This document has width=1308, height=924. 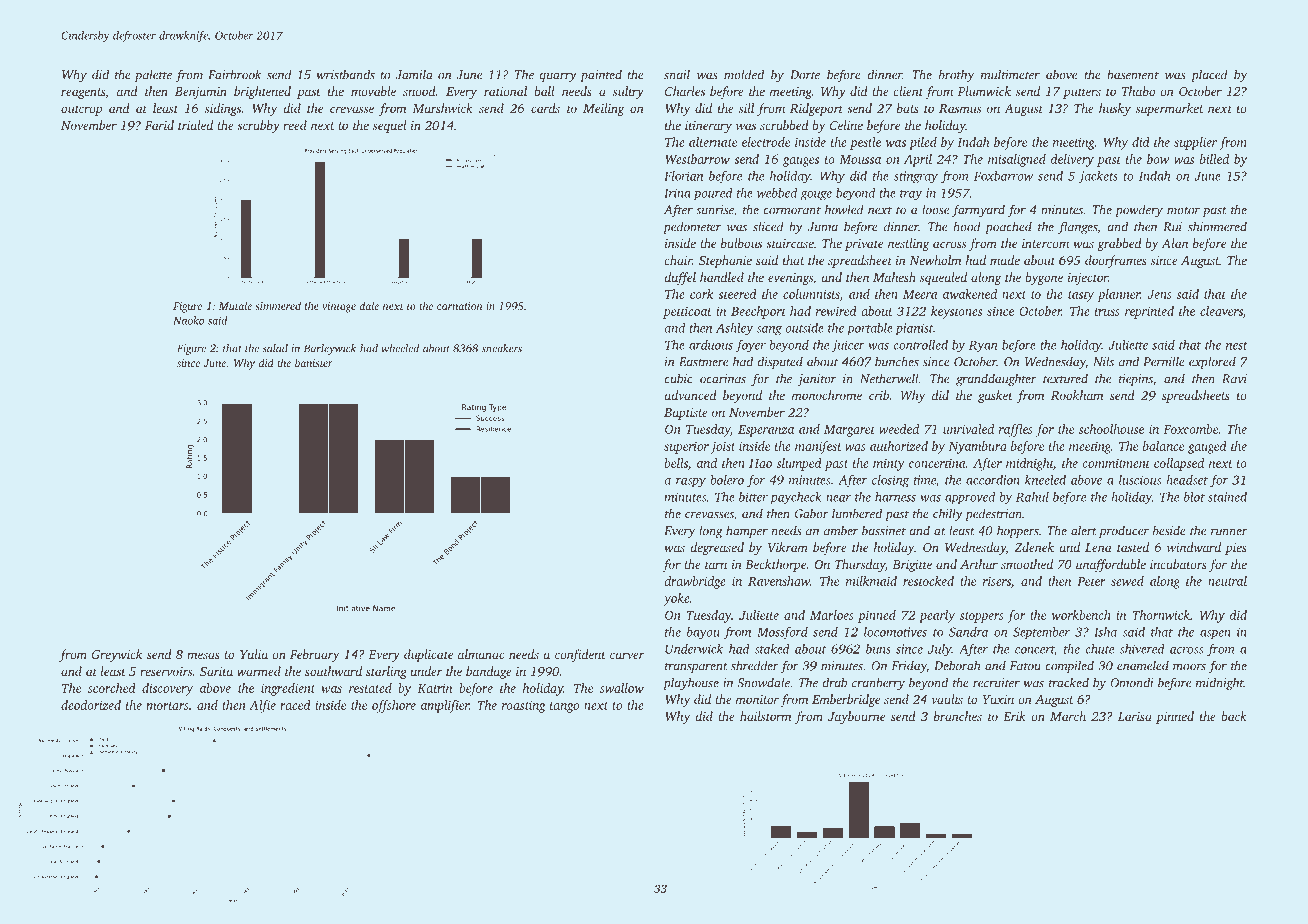 What do you see at coordinates (445, 706) in the document?
I see `amplifier` at bounding box center [445, 706].
